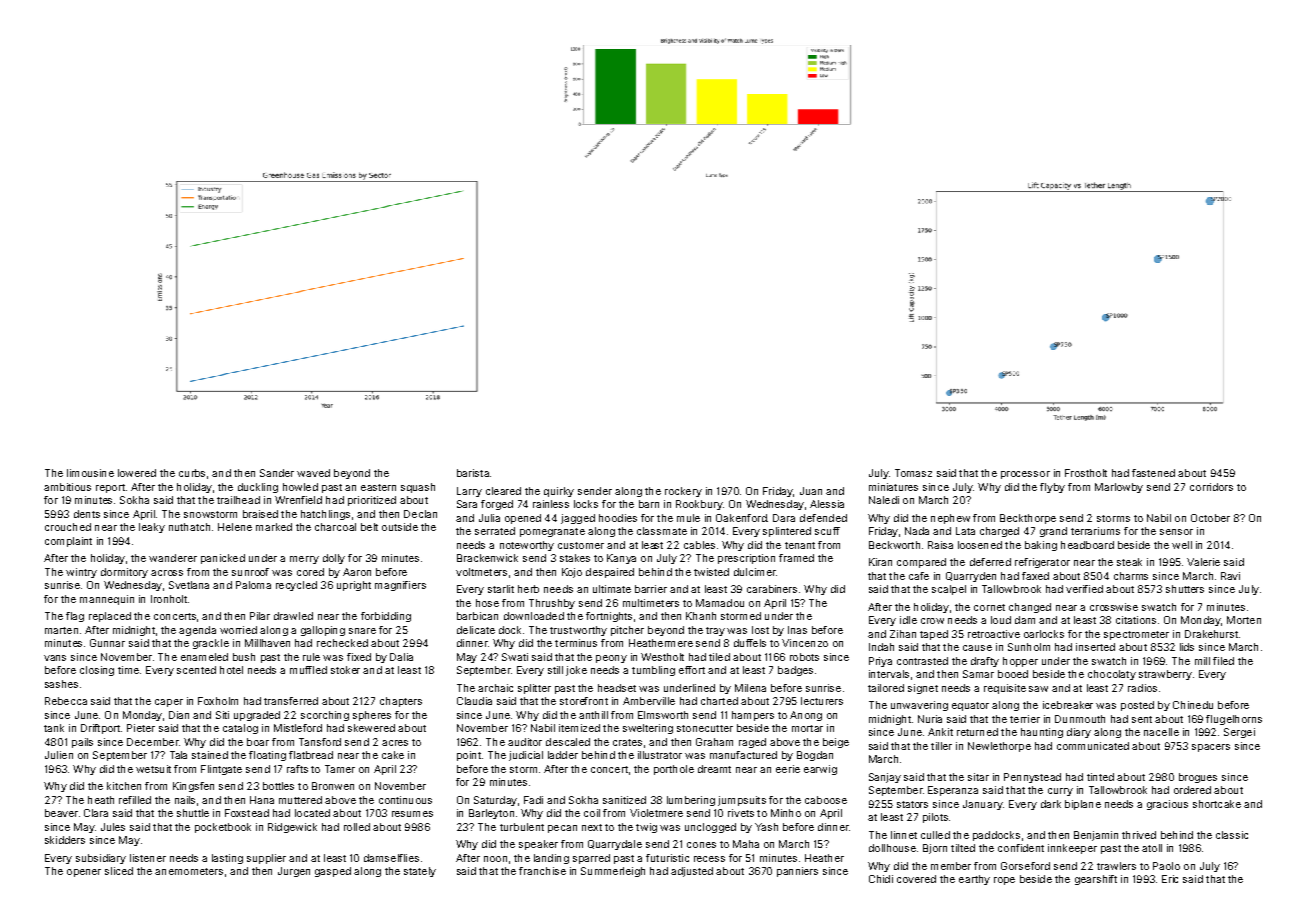  What do you see at coordinates (84, 873) in the screenshot?
I see `opener` at bounding box center [84, 873].
